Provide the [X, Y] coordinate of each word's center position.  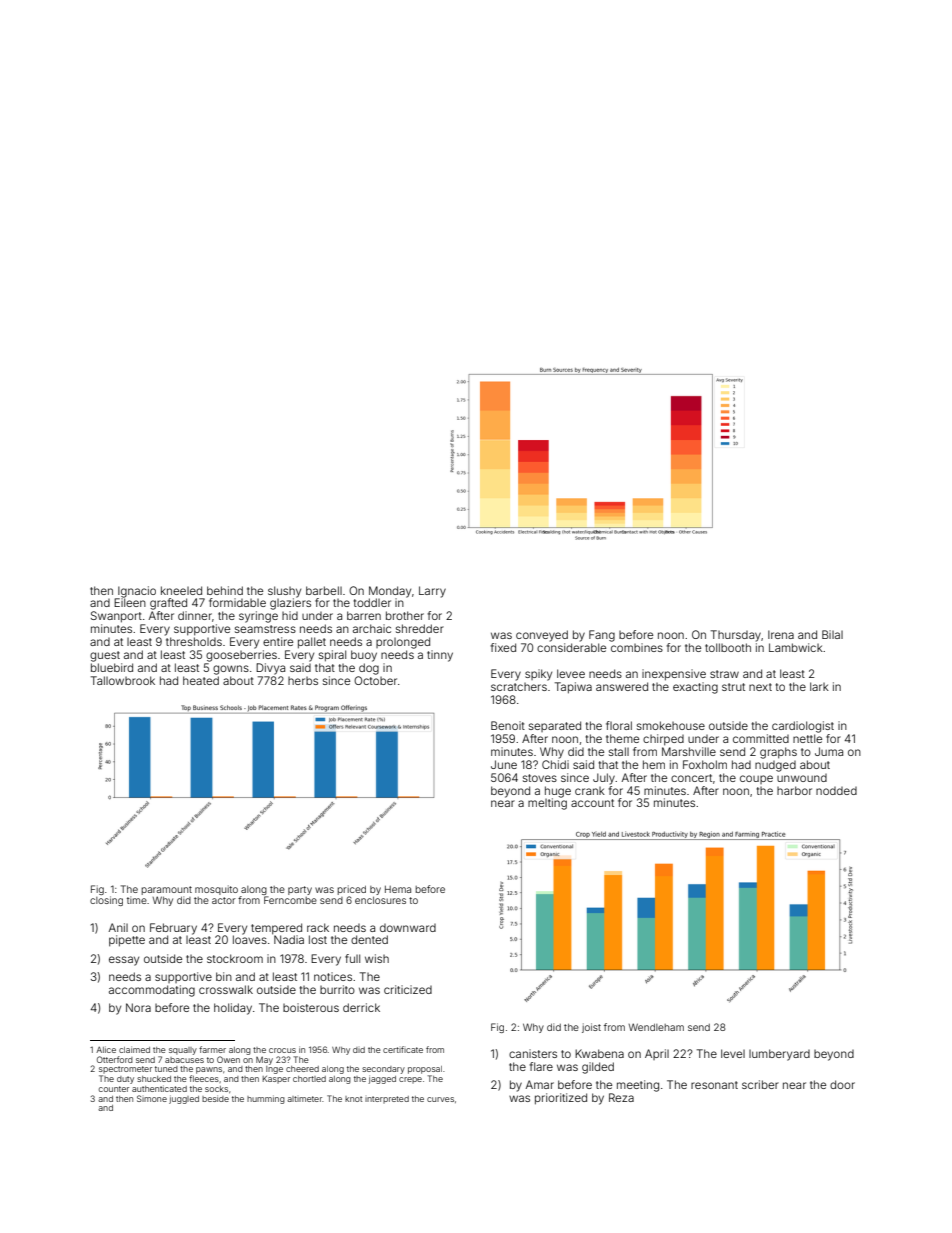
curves [440, 1099]
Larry [432, 592]
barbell [324, 590]
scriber [760, 1084]
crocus [282, 1050]
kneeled [181, 590]
